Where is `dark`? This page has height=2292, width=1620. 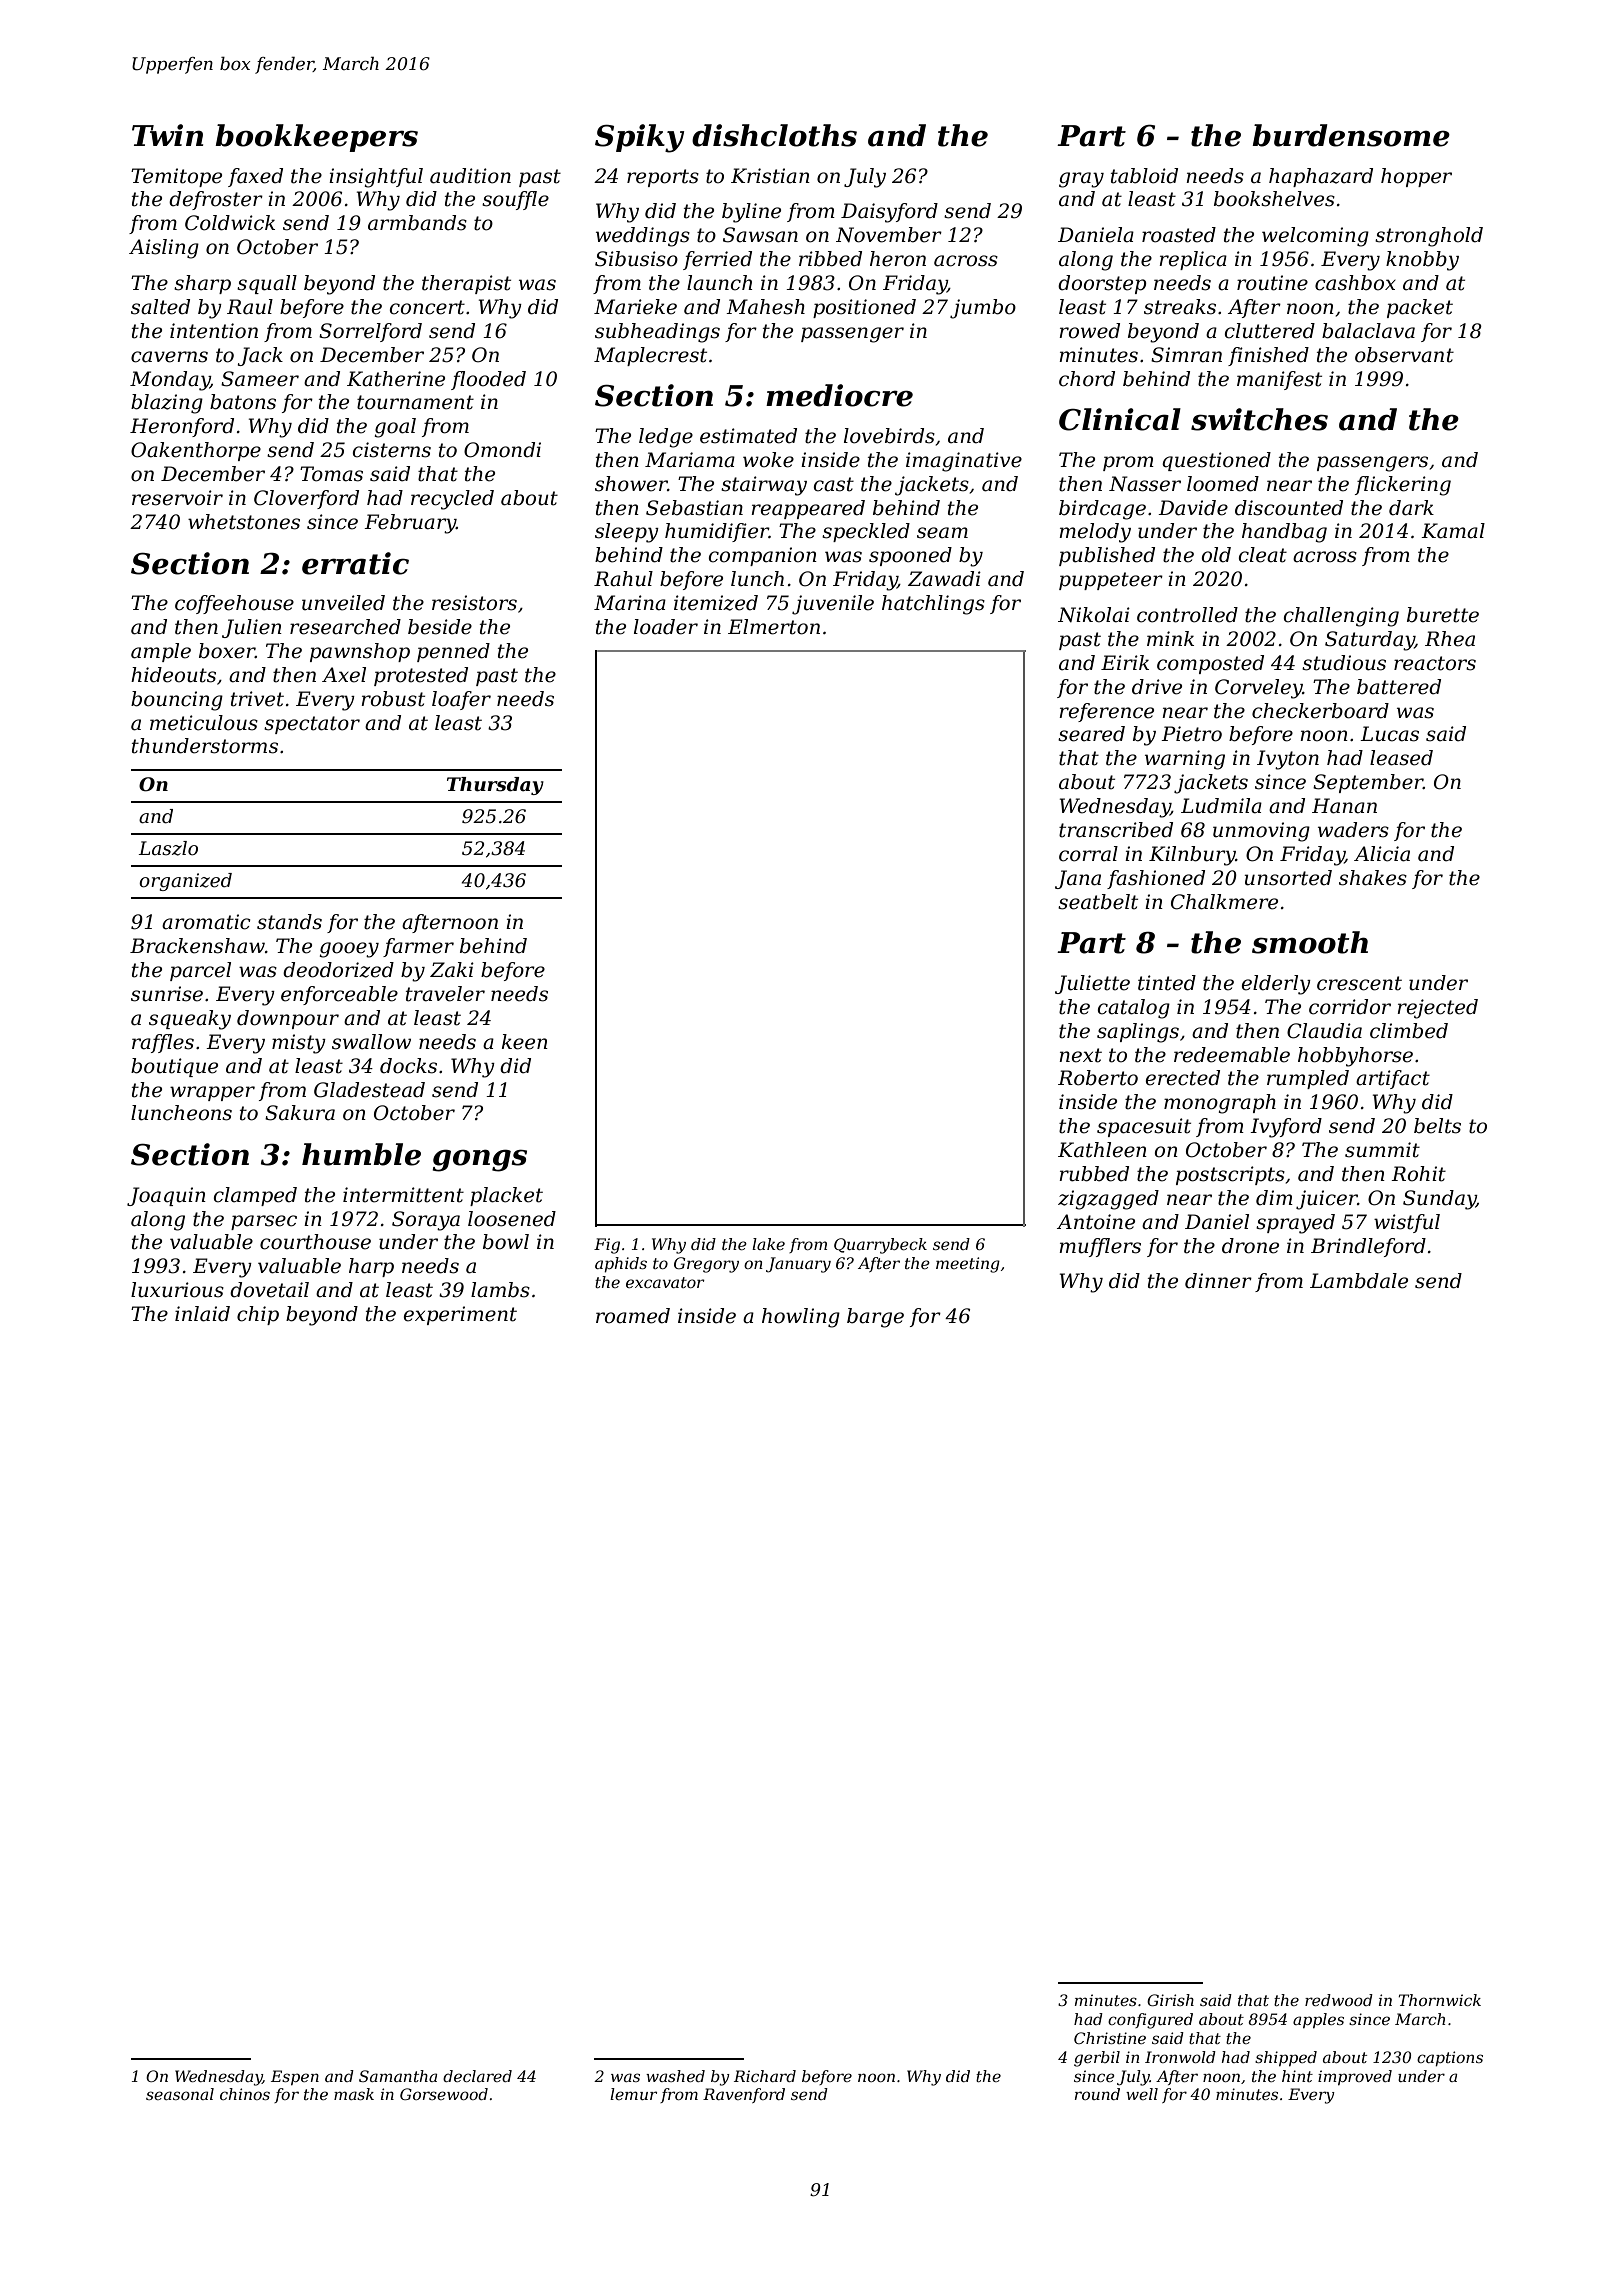 dark is located at coordinates (1411, 508).
